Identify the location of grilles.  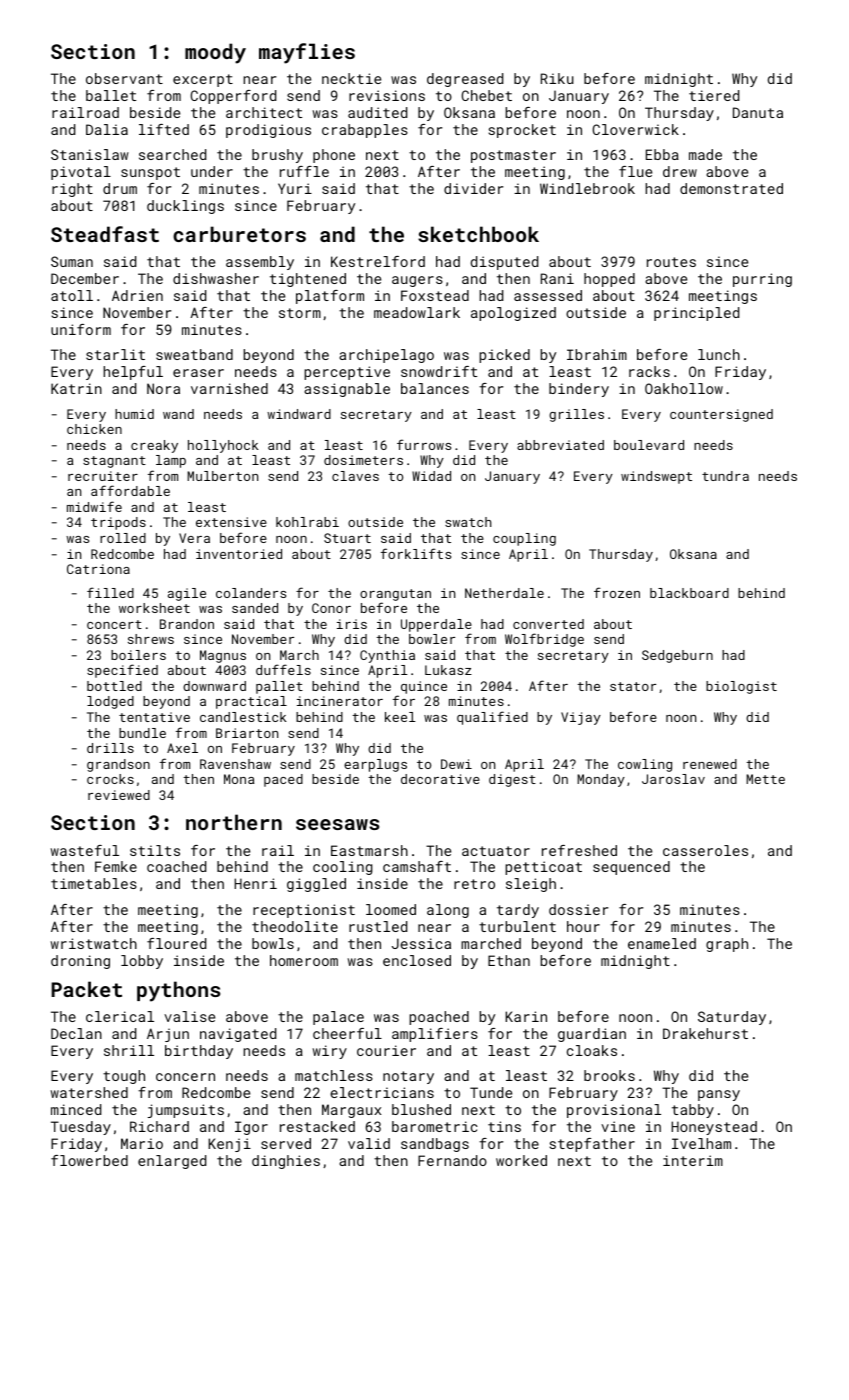
(576, 415).
